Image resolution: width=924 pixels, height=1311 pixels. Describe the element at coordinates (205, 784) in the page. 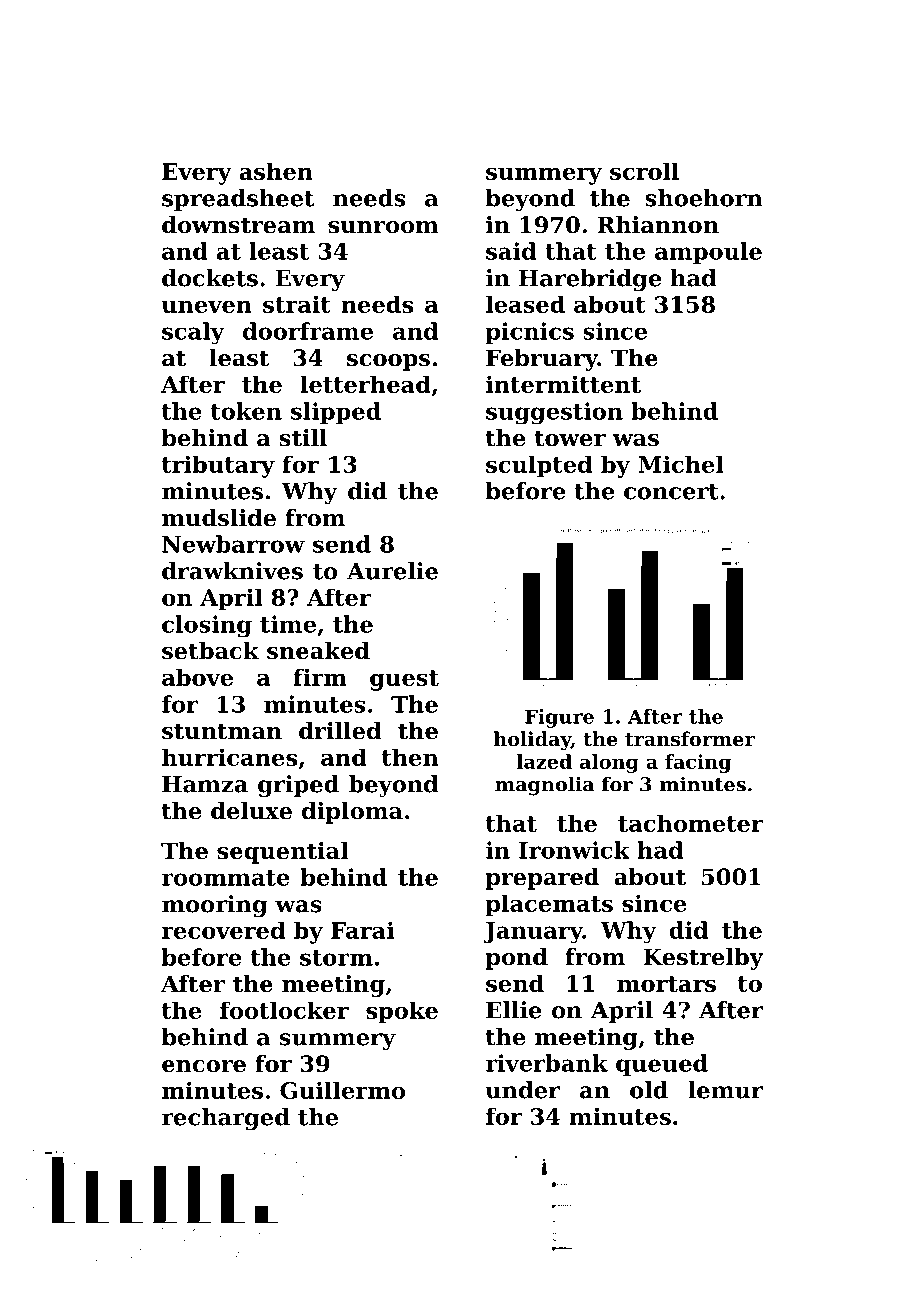

I see `Hamza` at that location.
